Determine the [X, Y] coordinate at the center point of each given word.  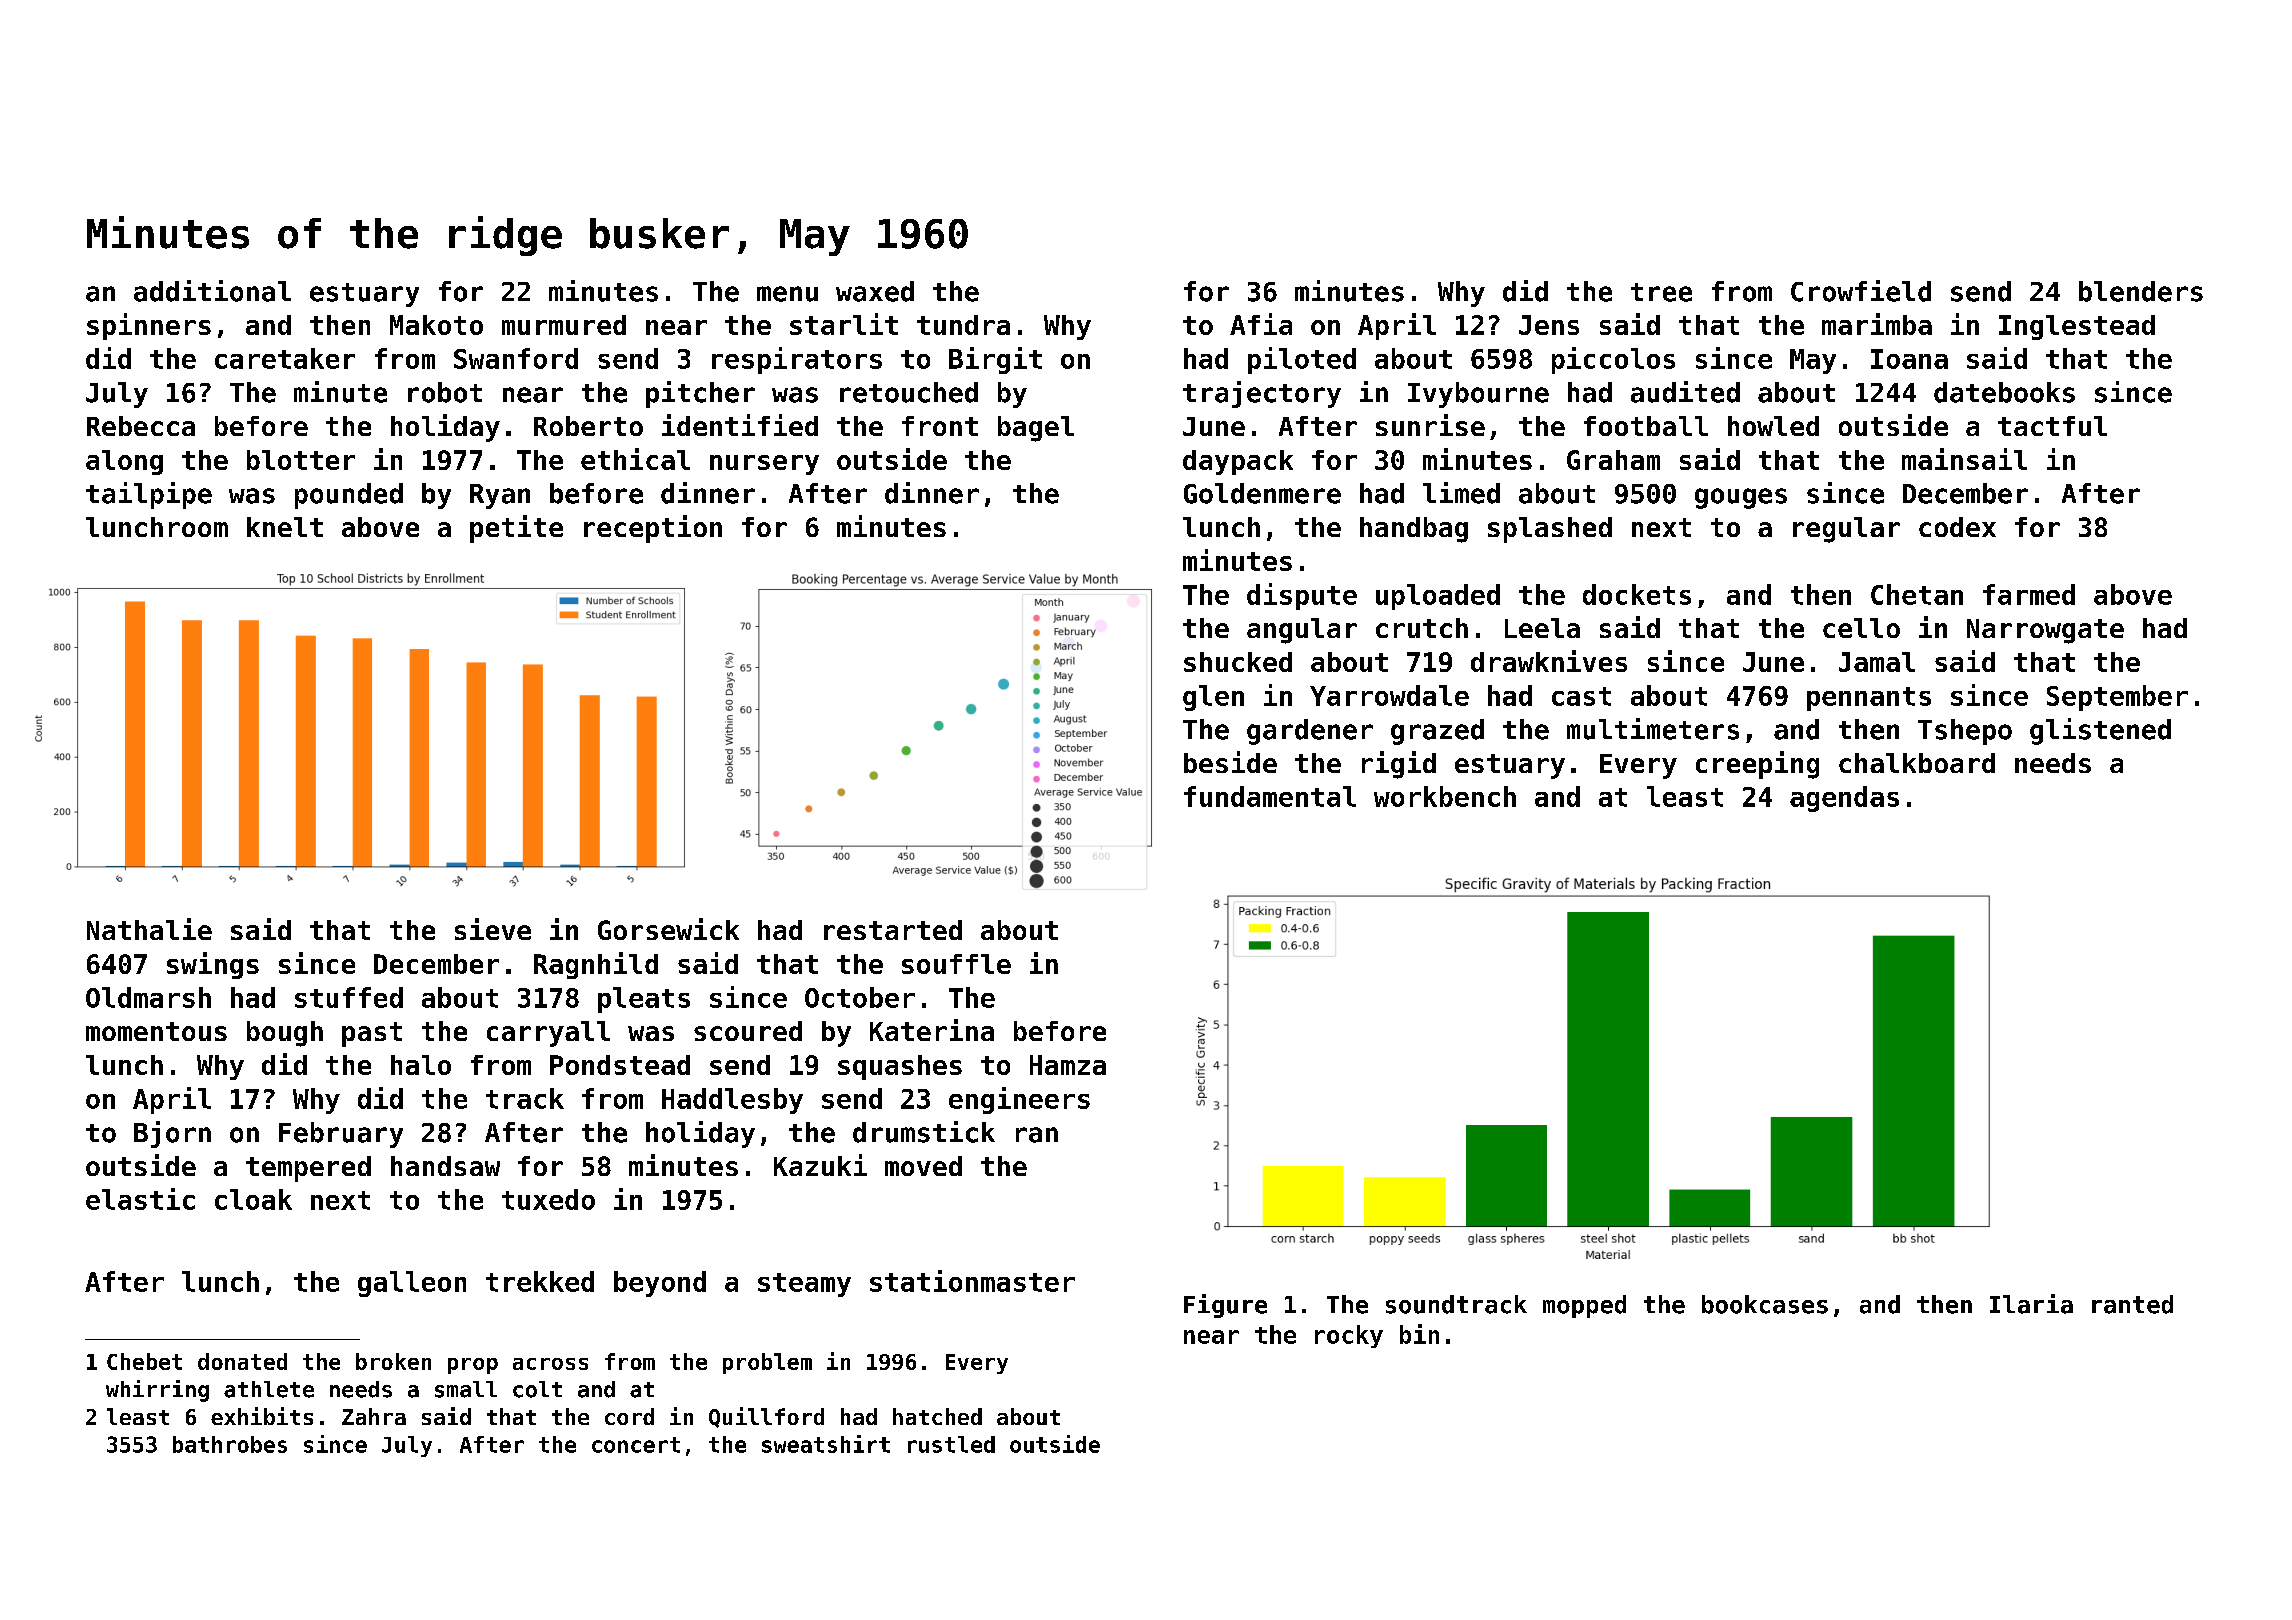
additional [212, 291]
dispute [1302, 596]
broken [393, 1361]
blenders [2141, 291]
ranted [2132, 1304]
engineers [1019, 1100]
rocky [1349, 1336]
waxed [875, 291]
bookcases [1765, 1304]
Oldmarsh [148, 997]
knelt [285, 527]
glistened [2100, 731]
